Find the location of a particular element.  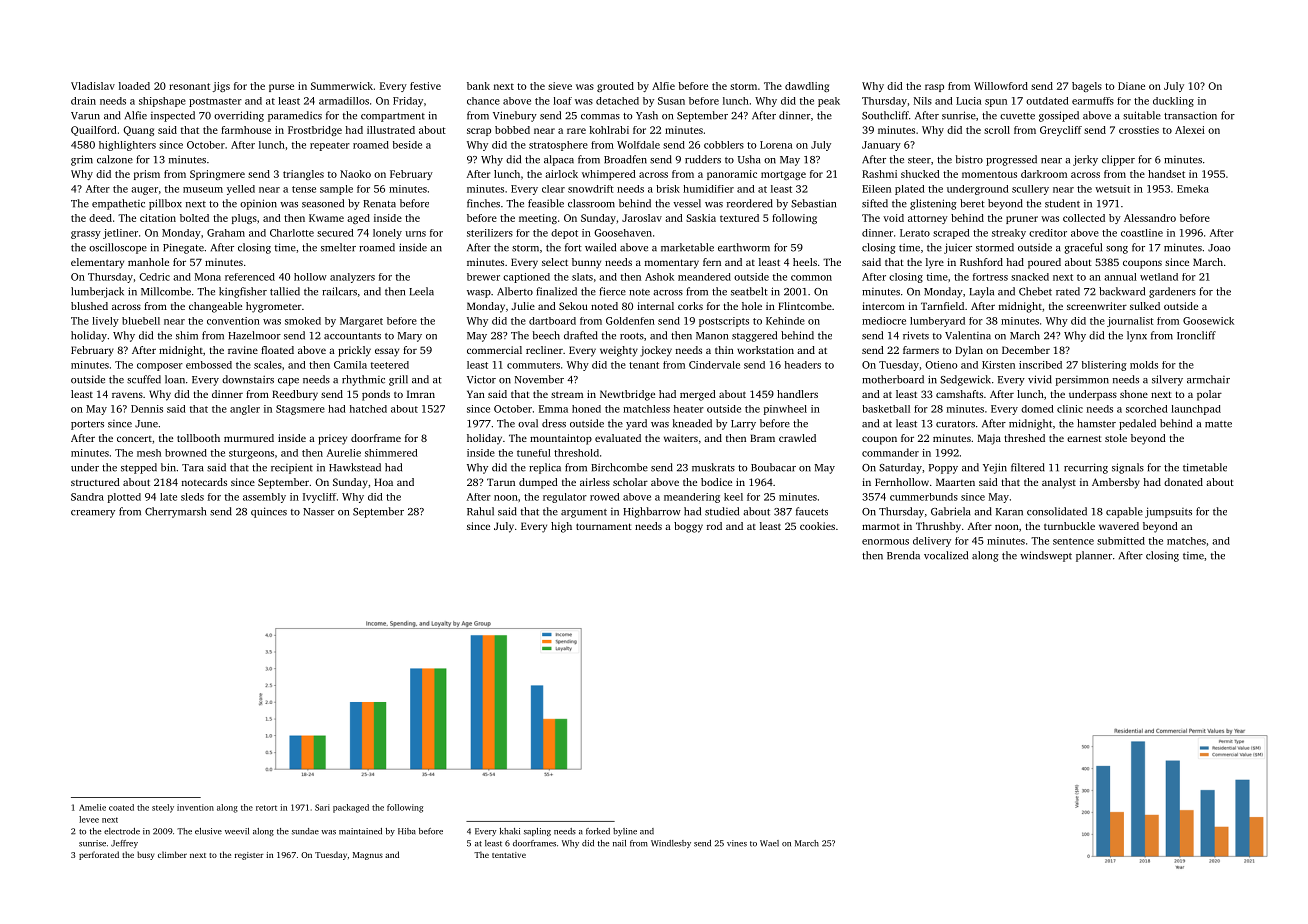

bobbed is located at coordinates (512, 130).
